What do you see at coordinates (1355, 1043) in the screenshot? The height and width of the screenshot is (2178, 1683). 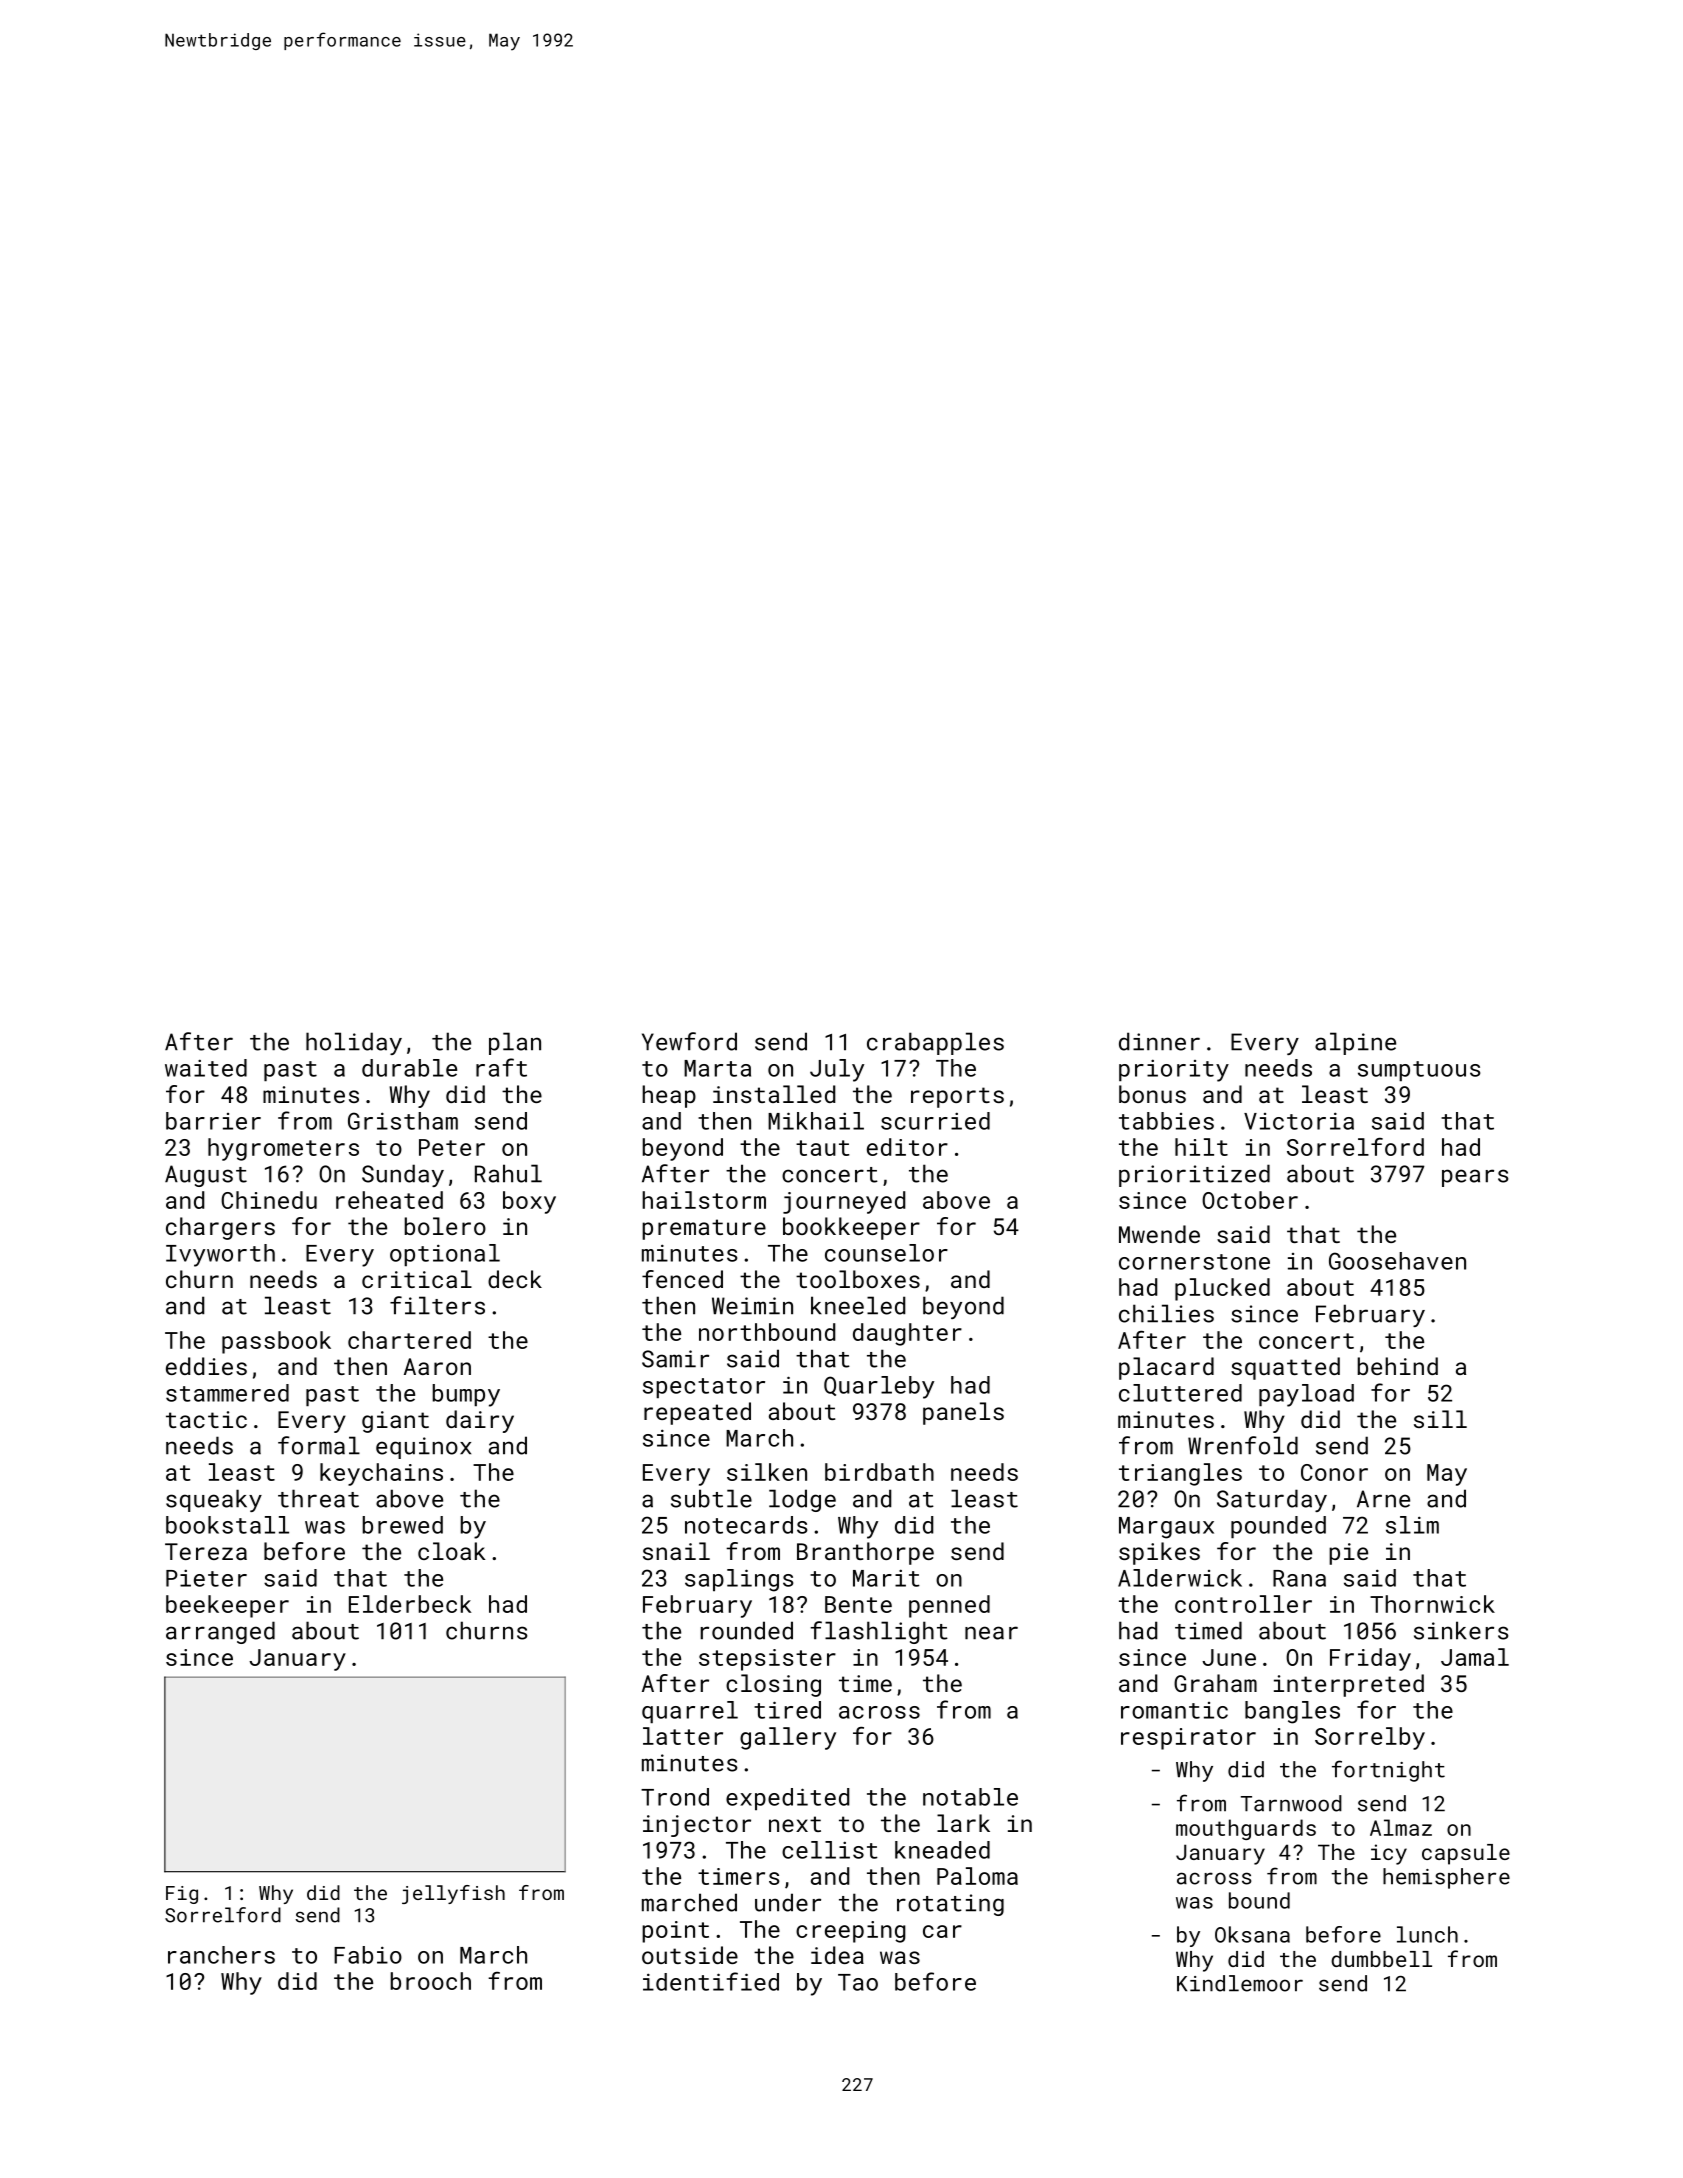 I see `alpine` at bounding box center [1355, 1043].
